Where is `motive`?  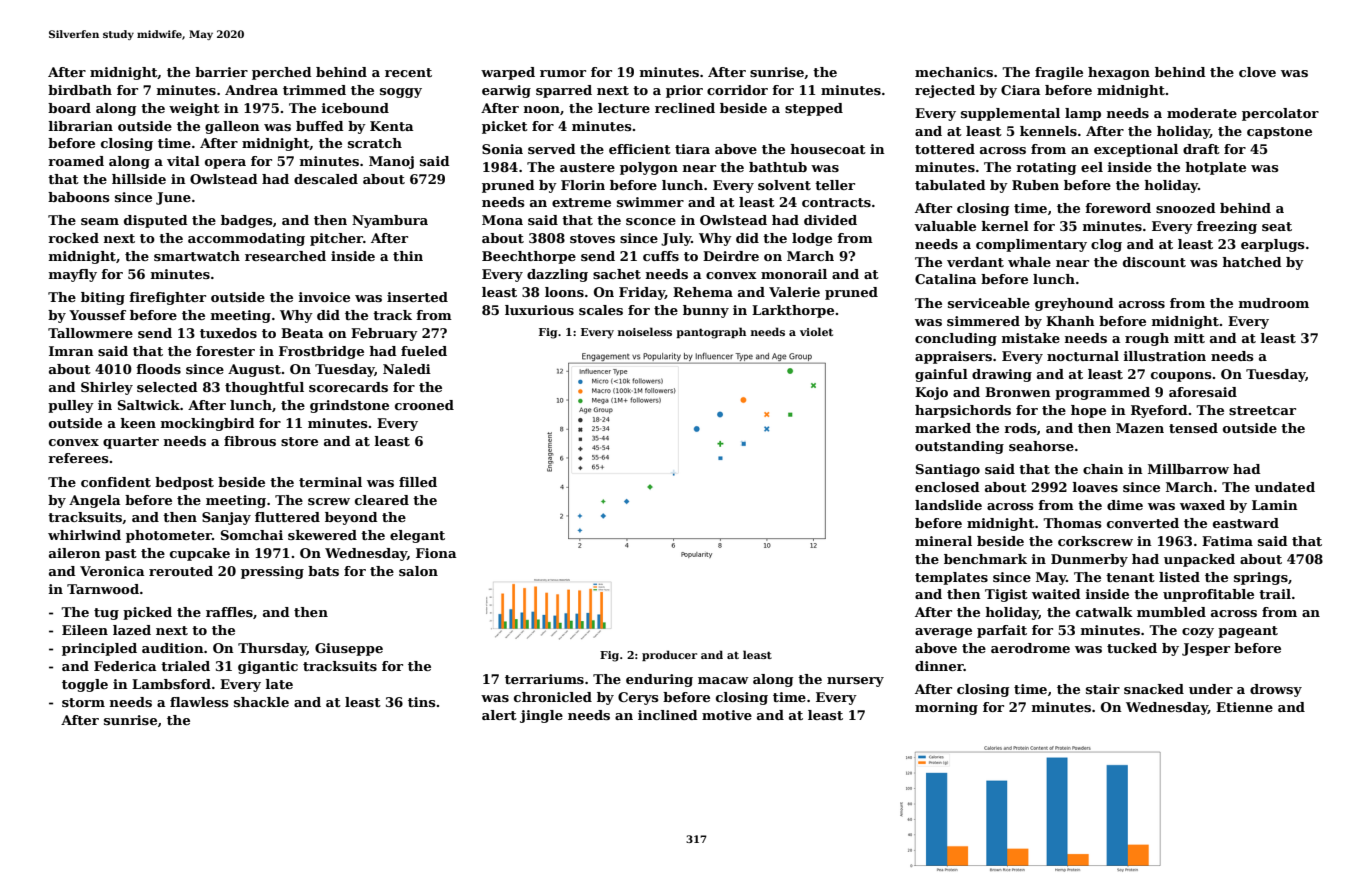
motive is located at coordinates (727, 715).
